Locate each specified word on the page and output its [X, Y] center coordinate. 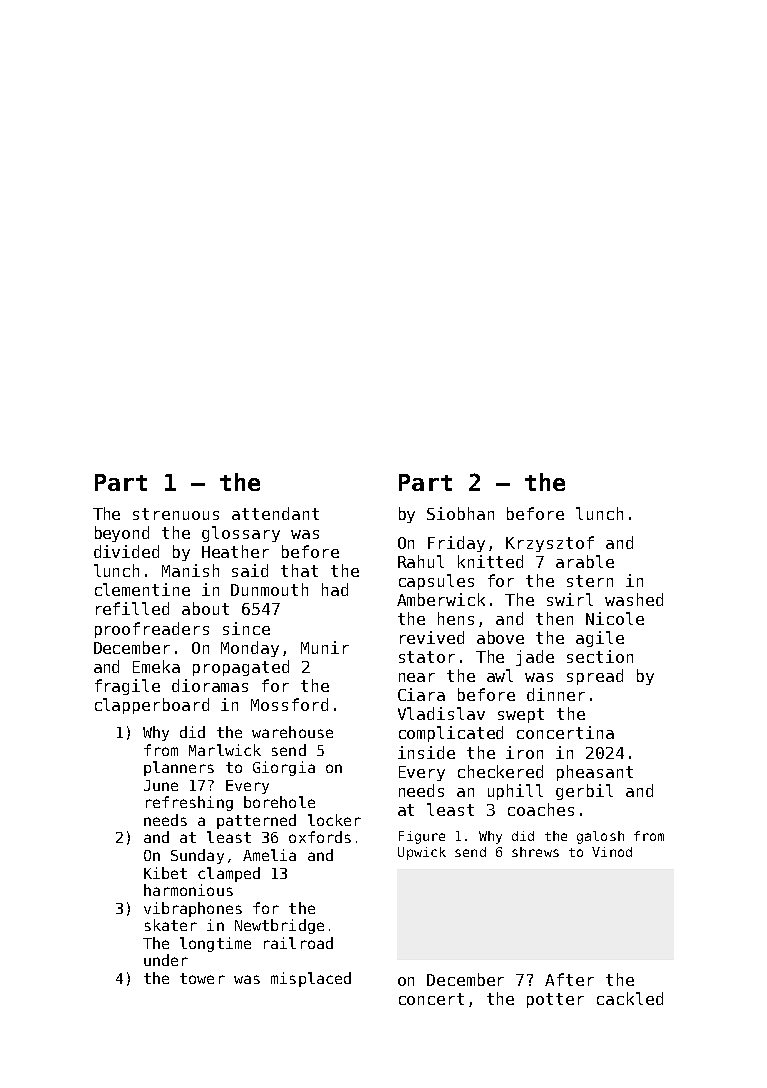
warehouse [292, 732]
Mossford [289, 704]
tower [202, 978]
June [161, 785]
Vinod [612, 852]
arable [585, 561]
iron [524, 752]
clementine [142, 589]
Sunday [197, 856]
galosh [600, 837]
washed [634, 599]
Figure [422, 837]
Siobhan [460, 513]
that [299, 570]
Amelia [269, 855]
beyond [122, 534]
